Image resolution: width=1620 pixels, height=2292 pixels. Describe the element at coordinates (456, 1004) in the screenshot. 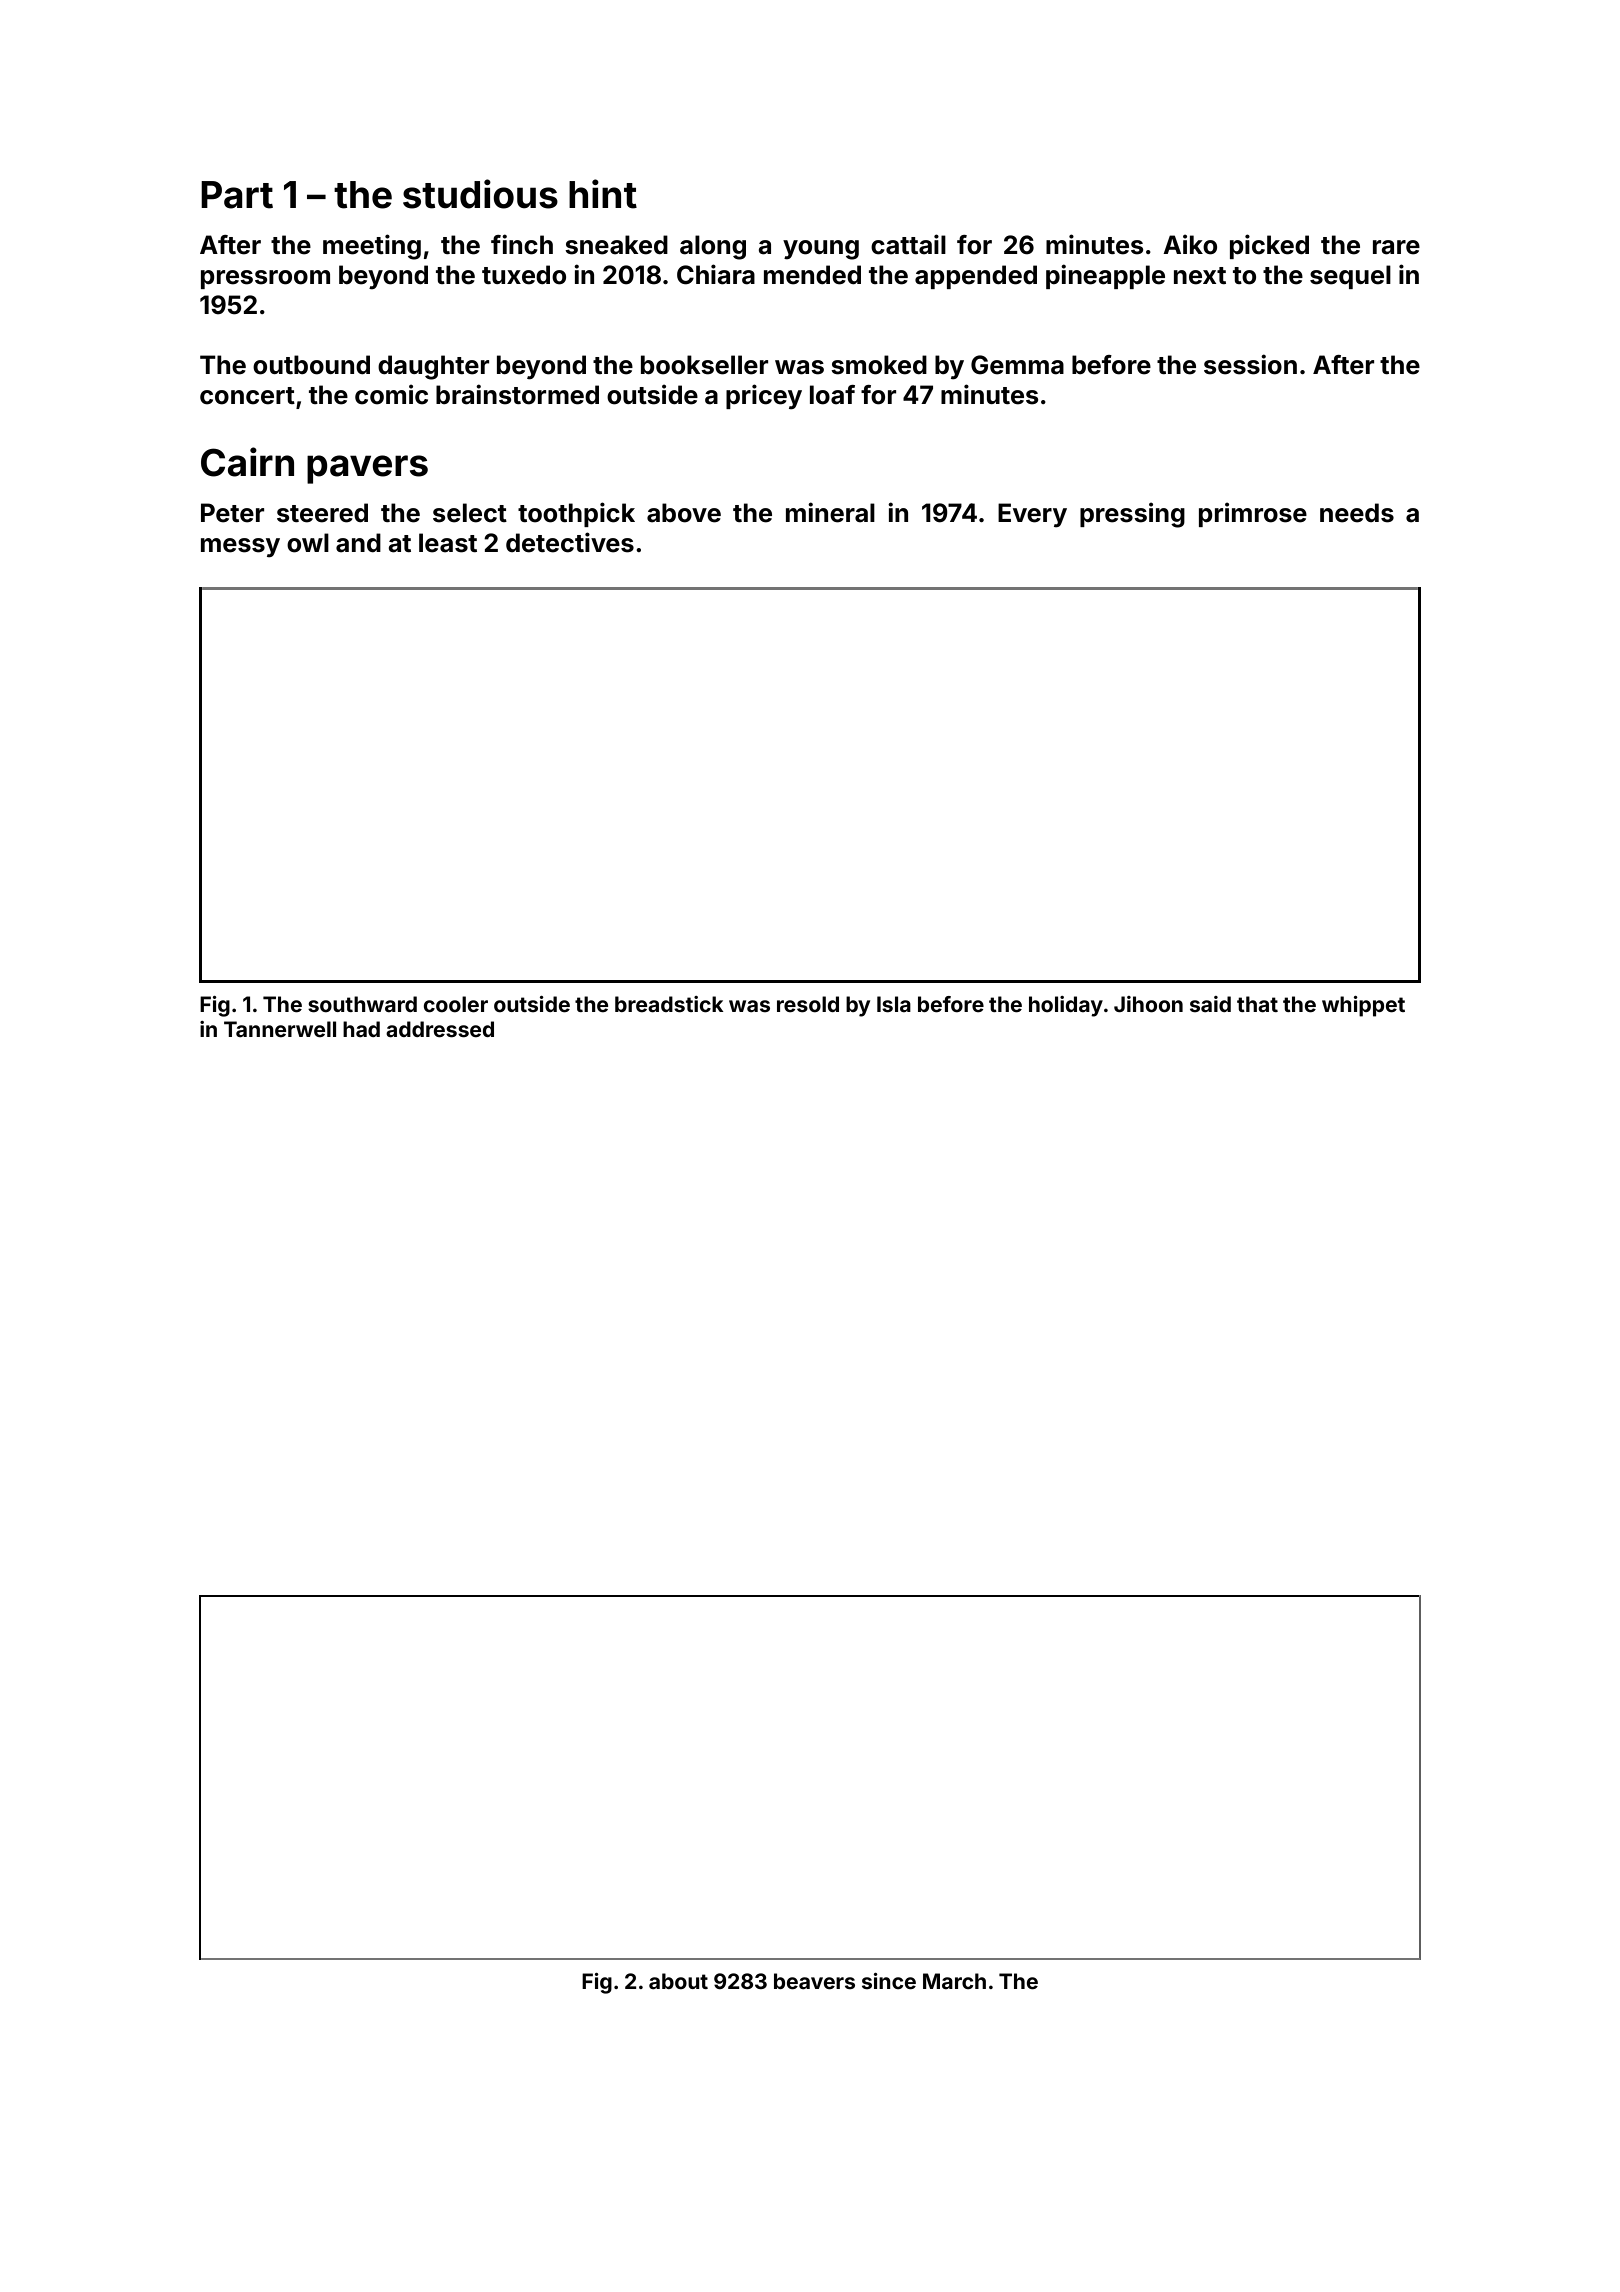

I see `cooler` at that location.
